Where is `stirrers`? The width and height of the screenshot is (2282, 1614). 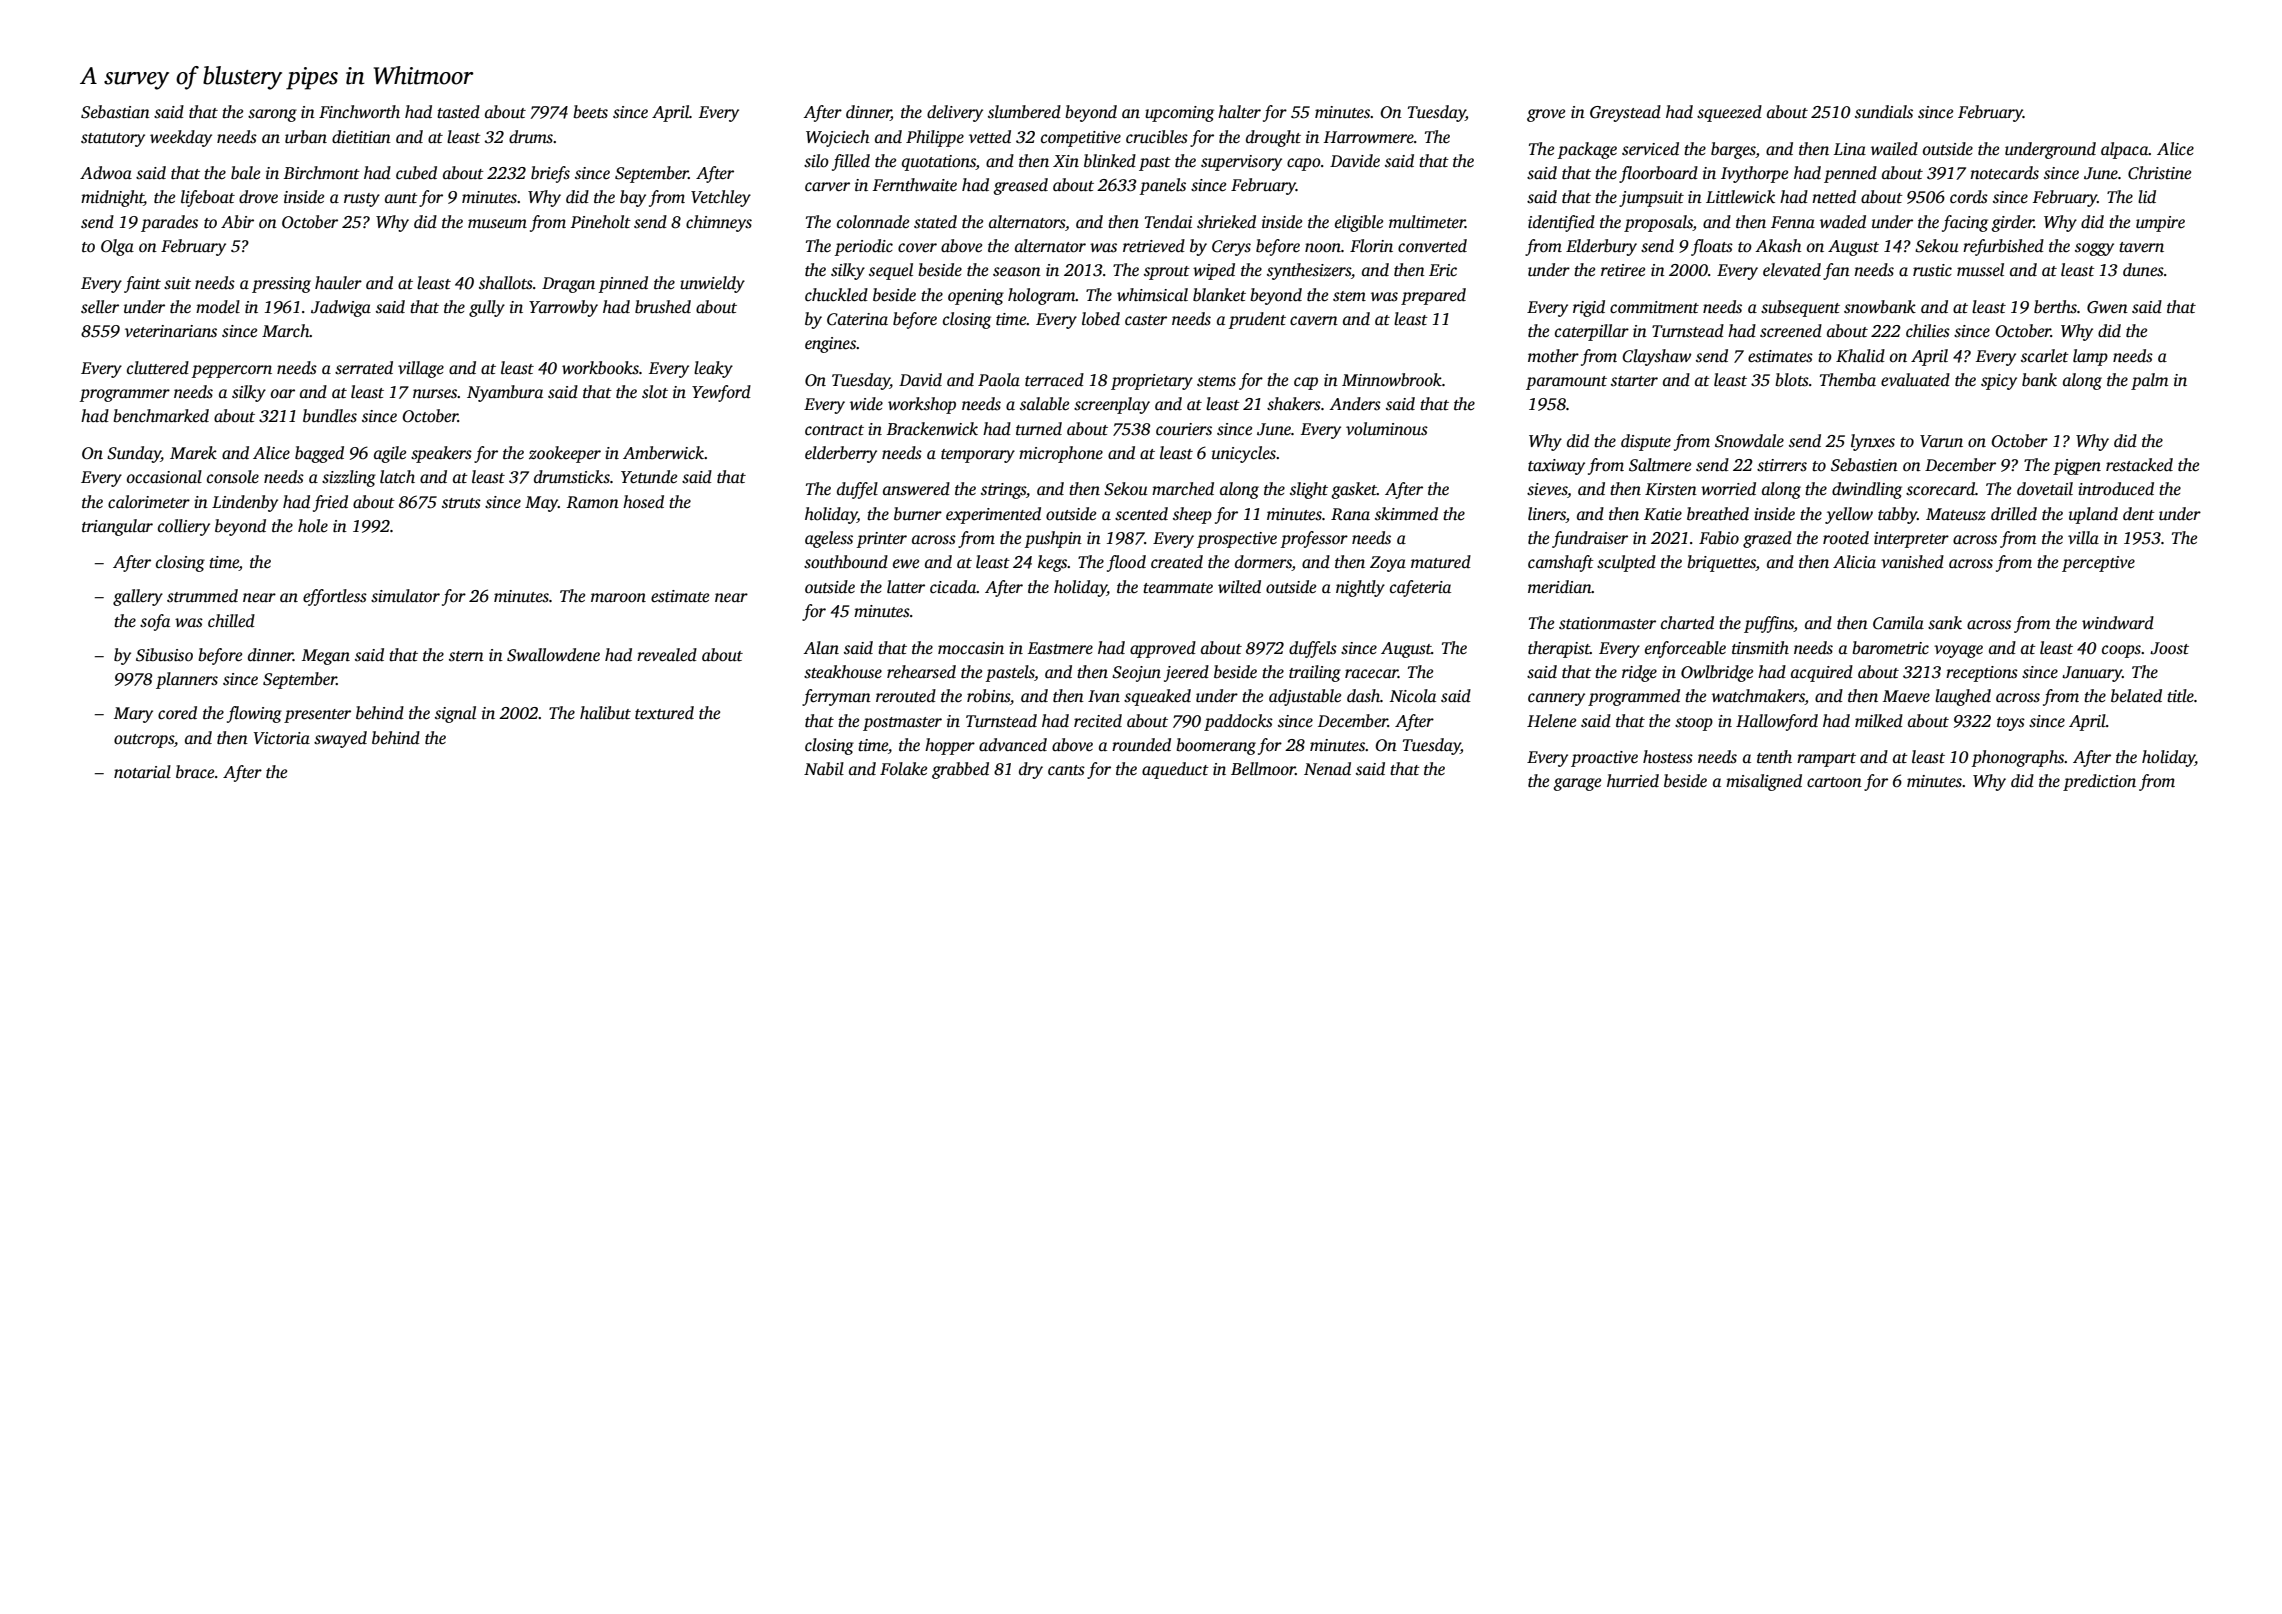 stirrers is located at coordinates (1782, 465).
